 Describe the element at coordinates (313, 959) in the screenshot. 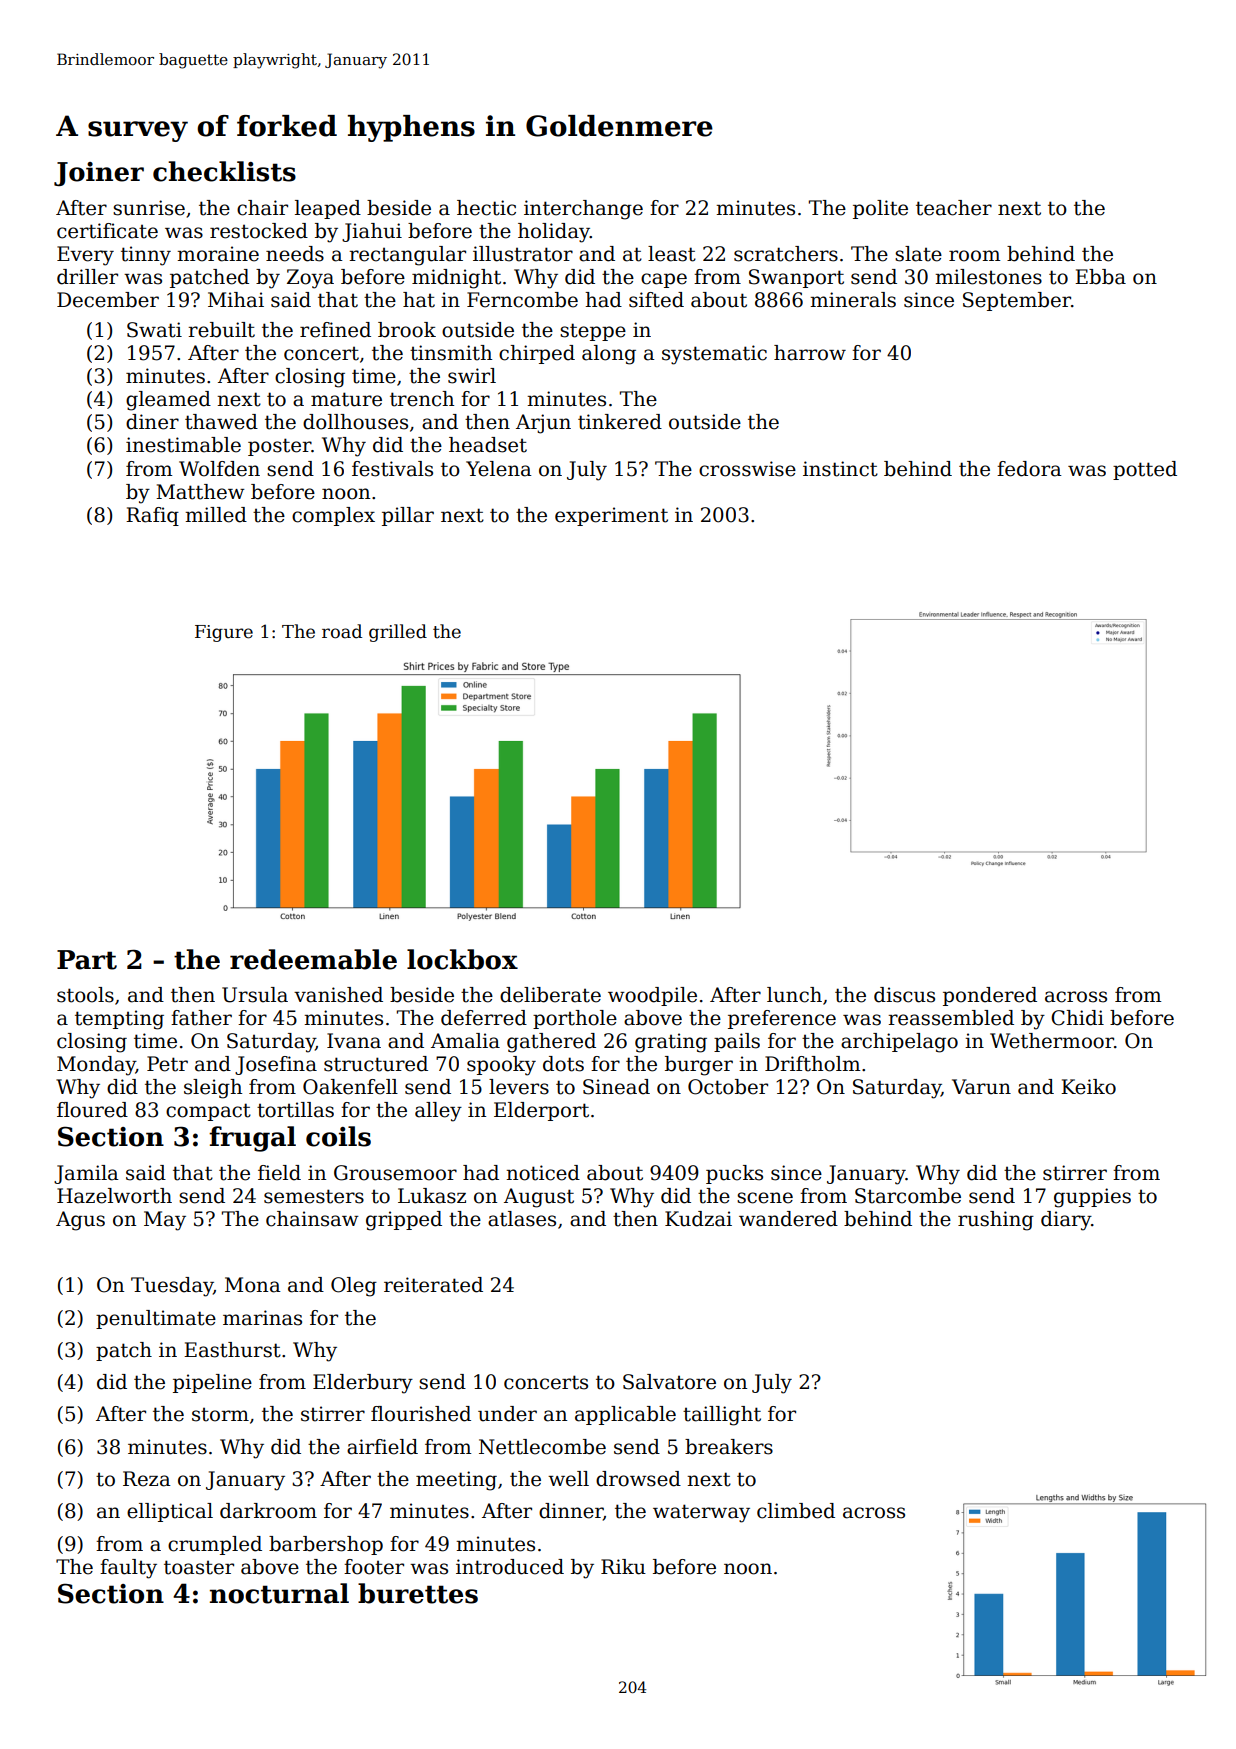

I see `redeemable` at that location.
